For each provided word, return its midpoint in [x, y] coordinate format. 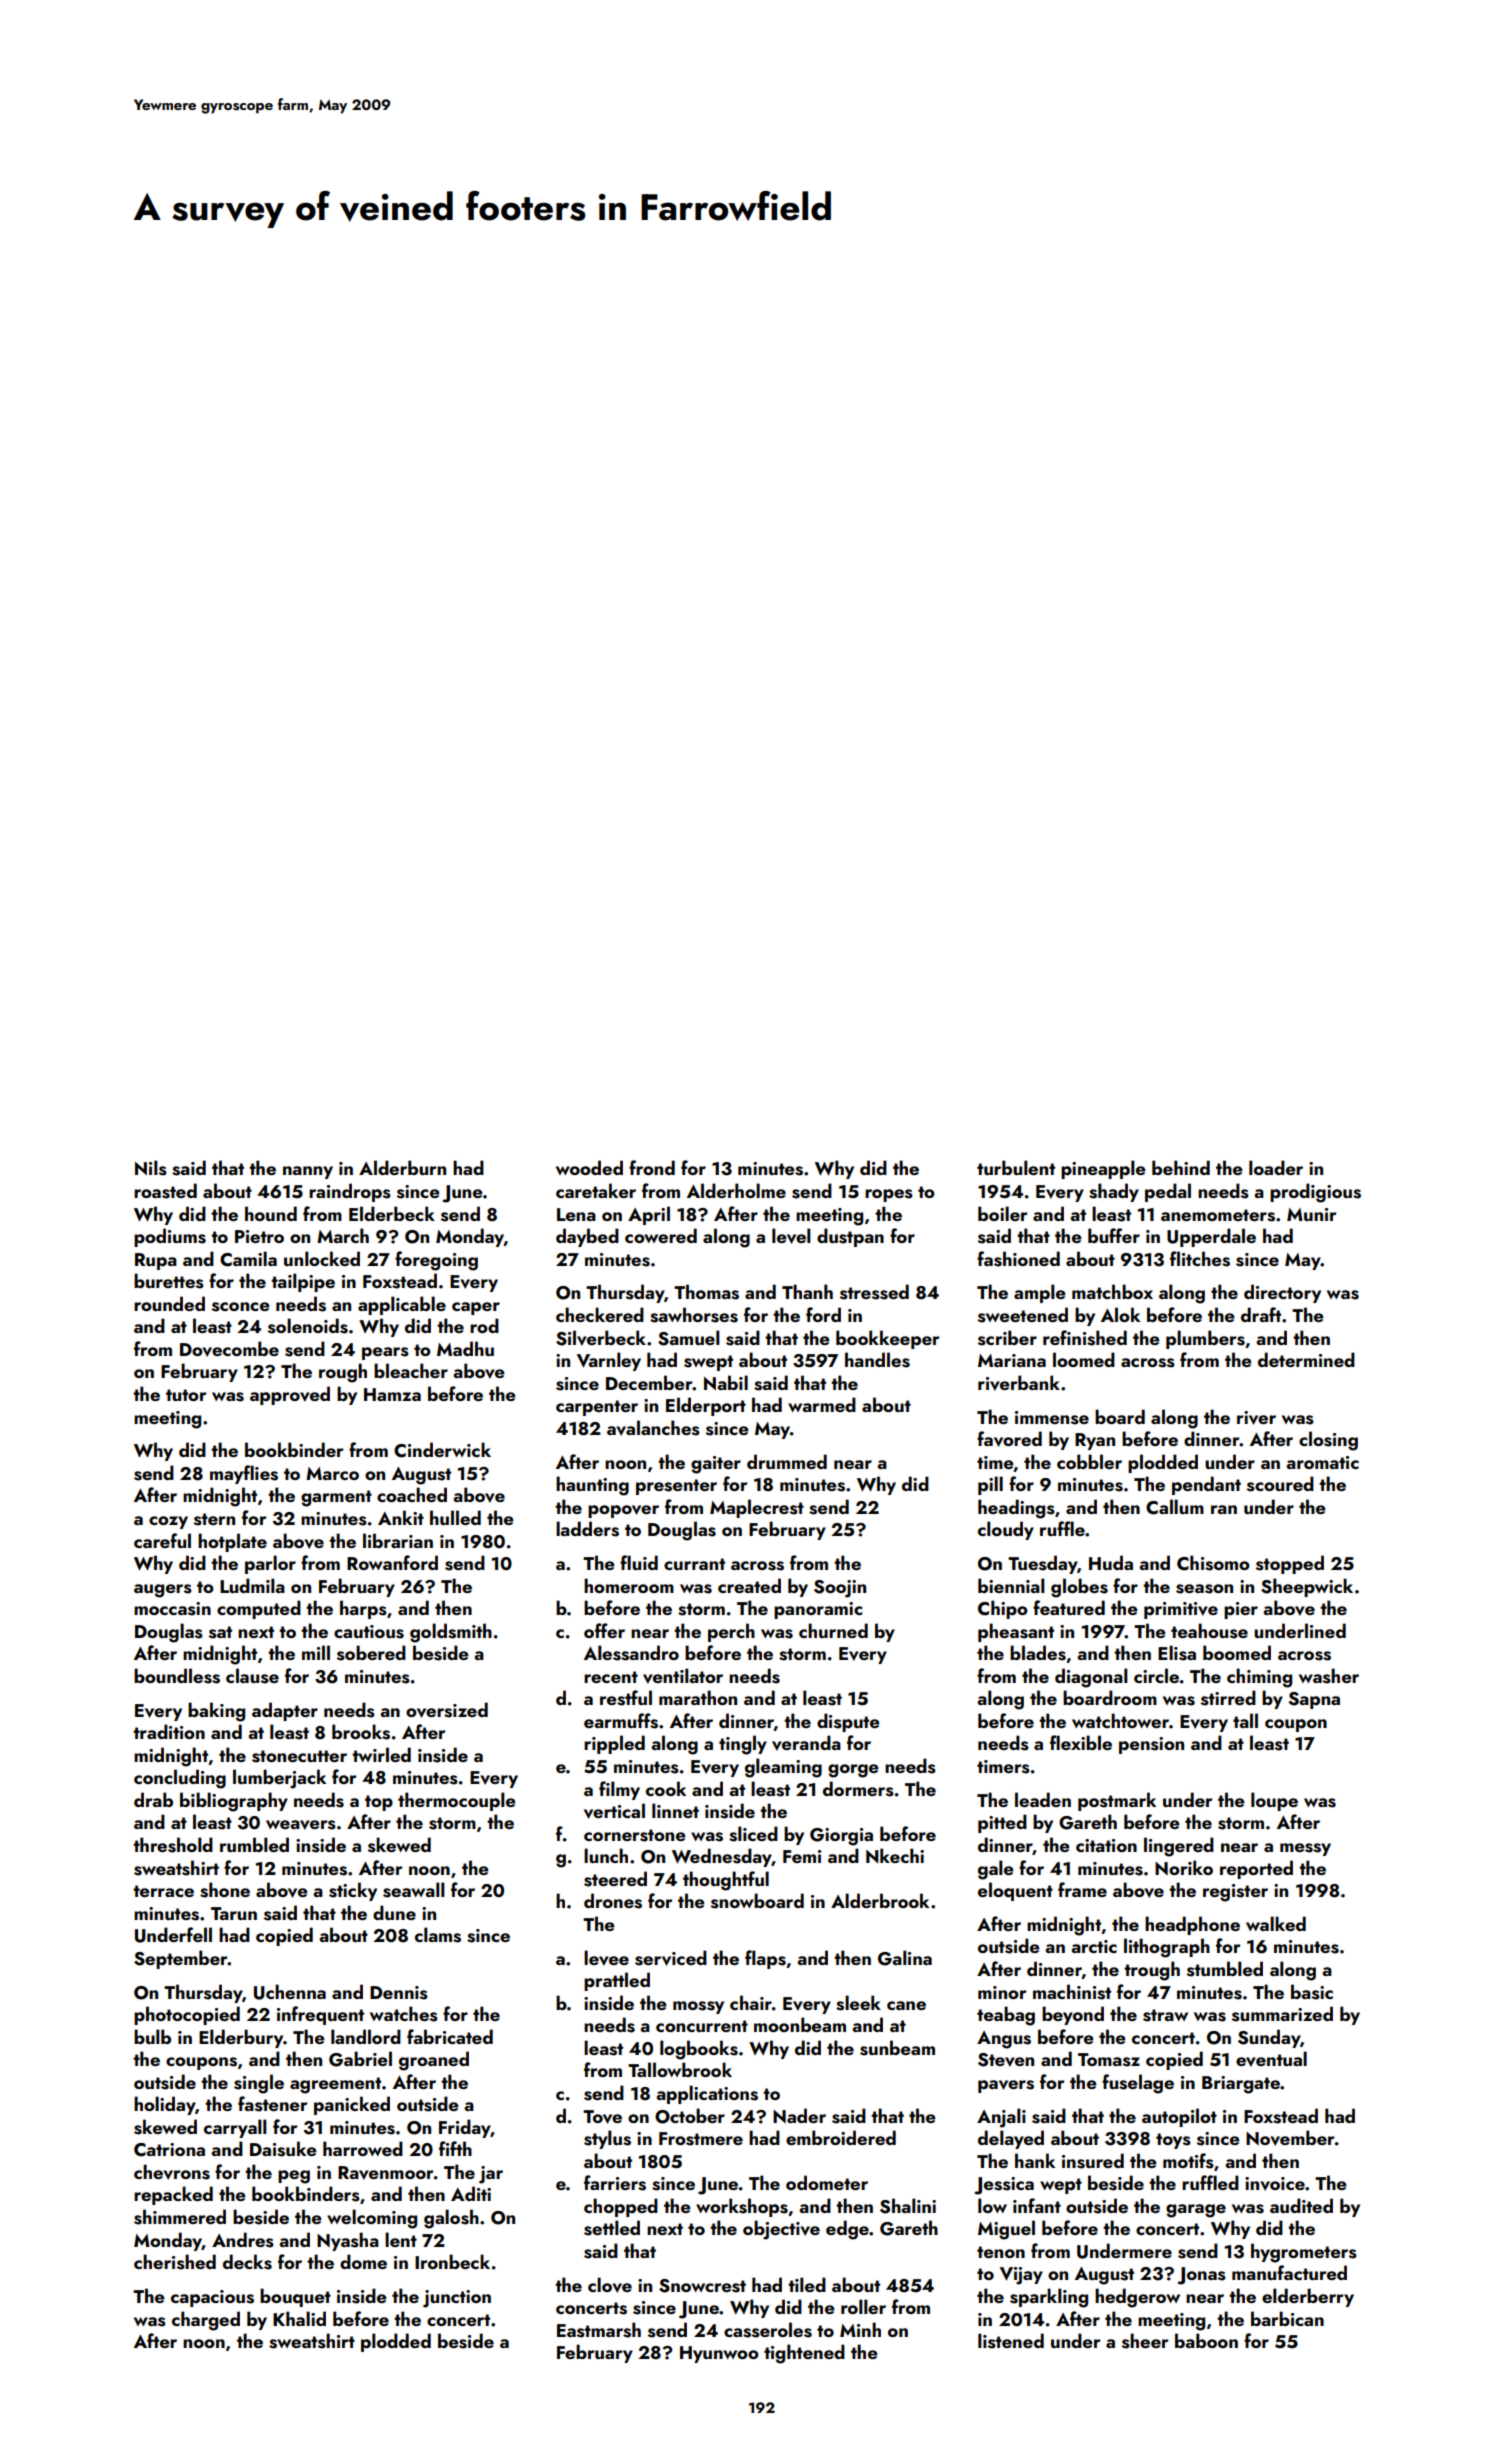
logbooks [699, 2050]
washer [1329, 1676]
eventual [1271, 2059]
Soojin [840, 1589]
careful [162, 1540]
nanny [308, 1172]
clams [438, 1935]
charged [206, 2321]
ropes [889, 1195]
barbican [1287, 2318]
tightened [804, 2354]
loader [1276, 1167]
